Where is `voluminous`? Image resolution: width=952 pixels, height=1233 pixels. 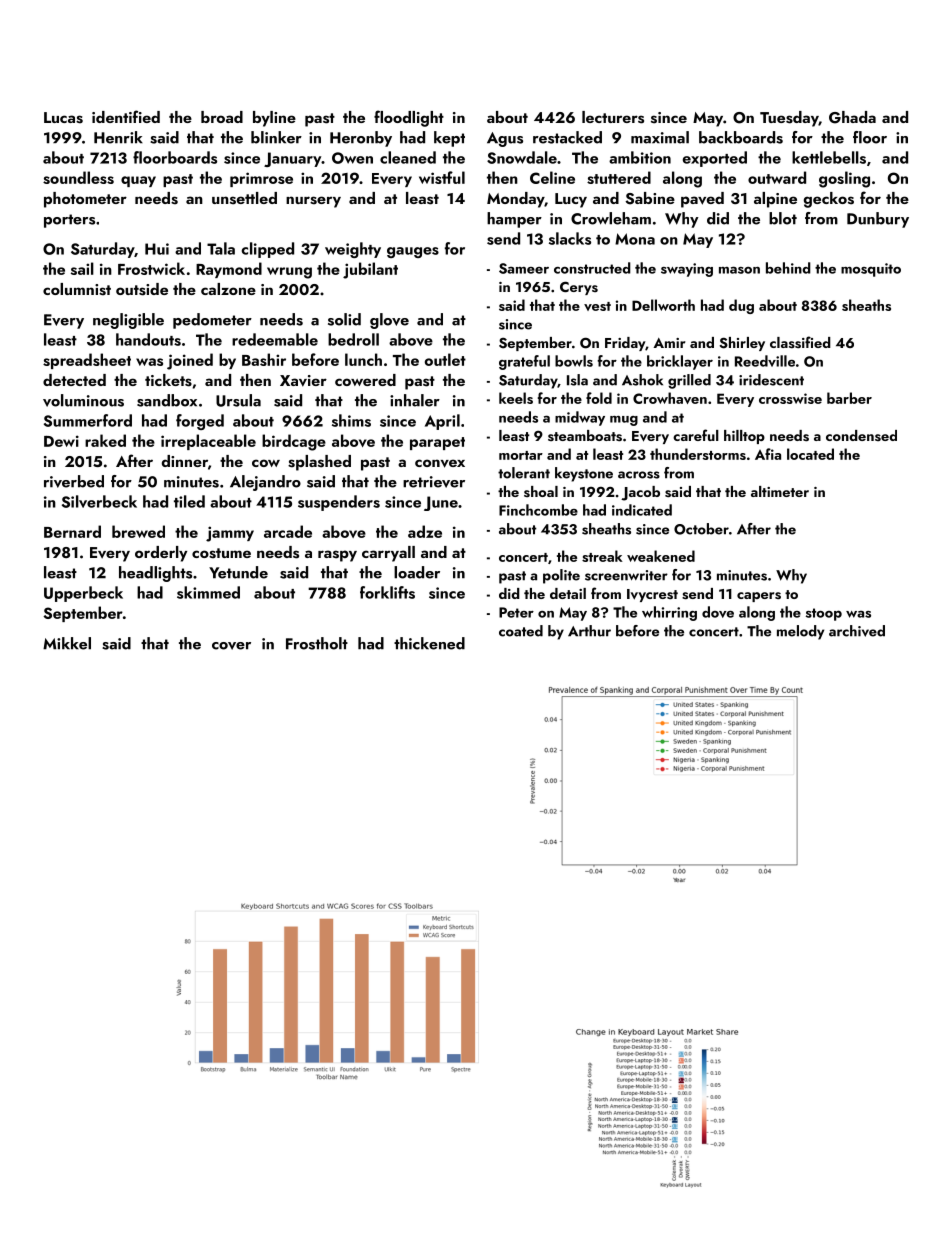
voluminous is located at coordinates (83, 400).
